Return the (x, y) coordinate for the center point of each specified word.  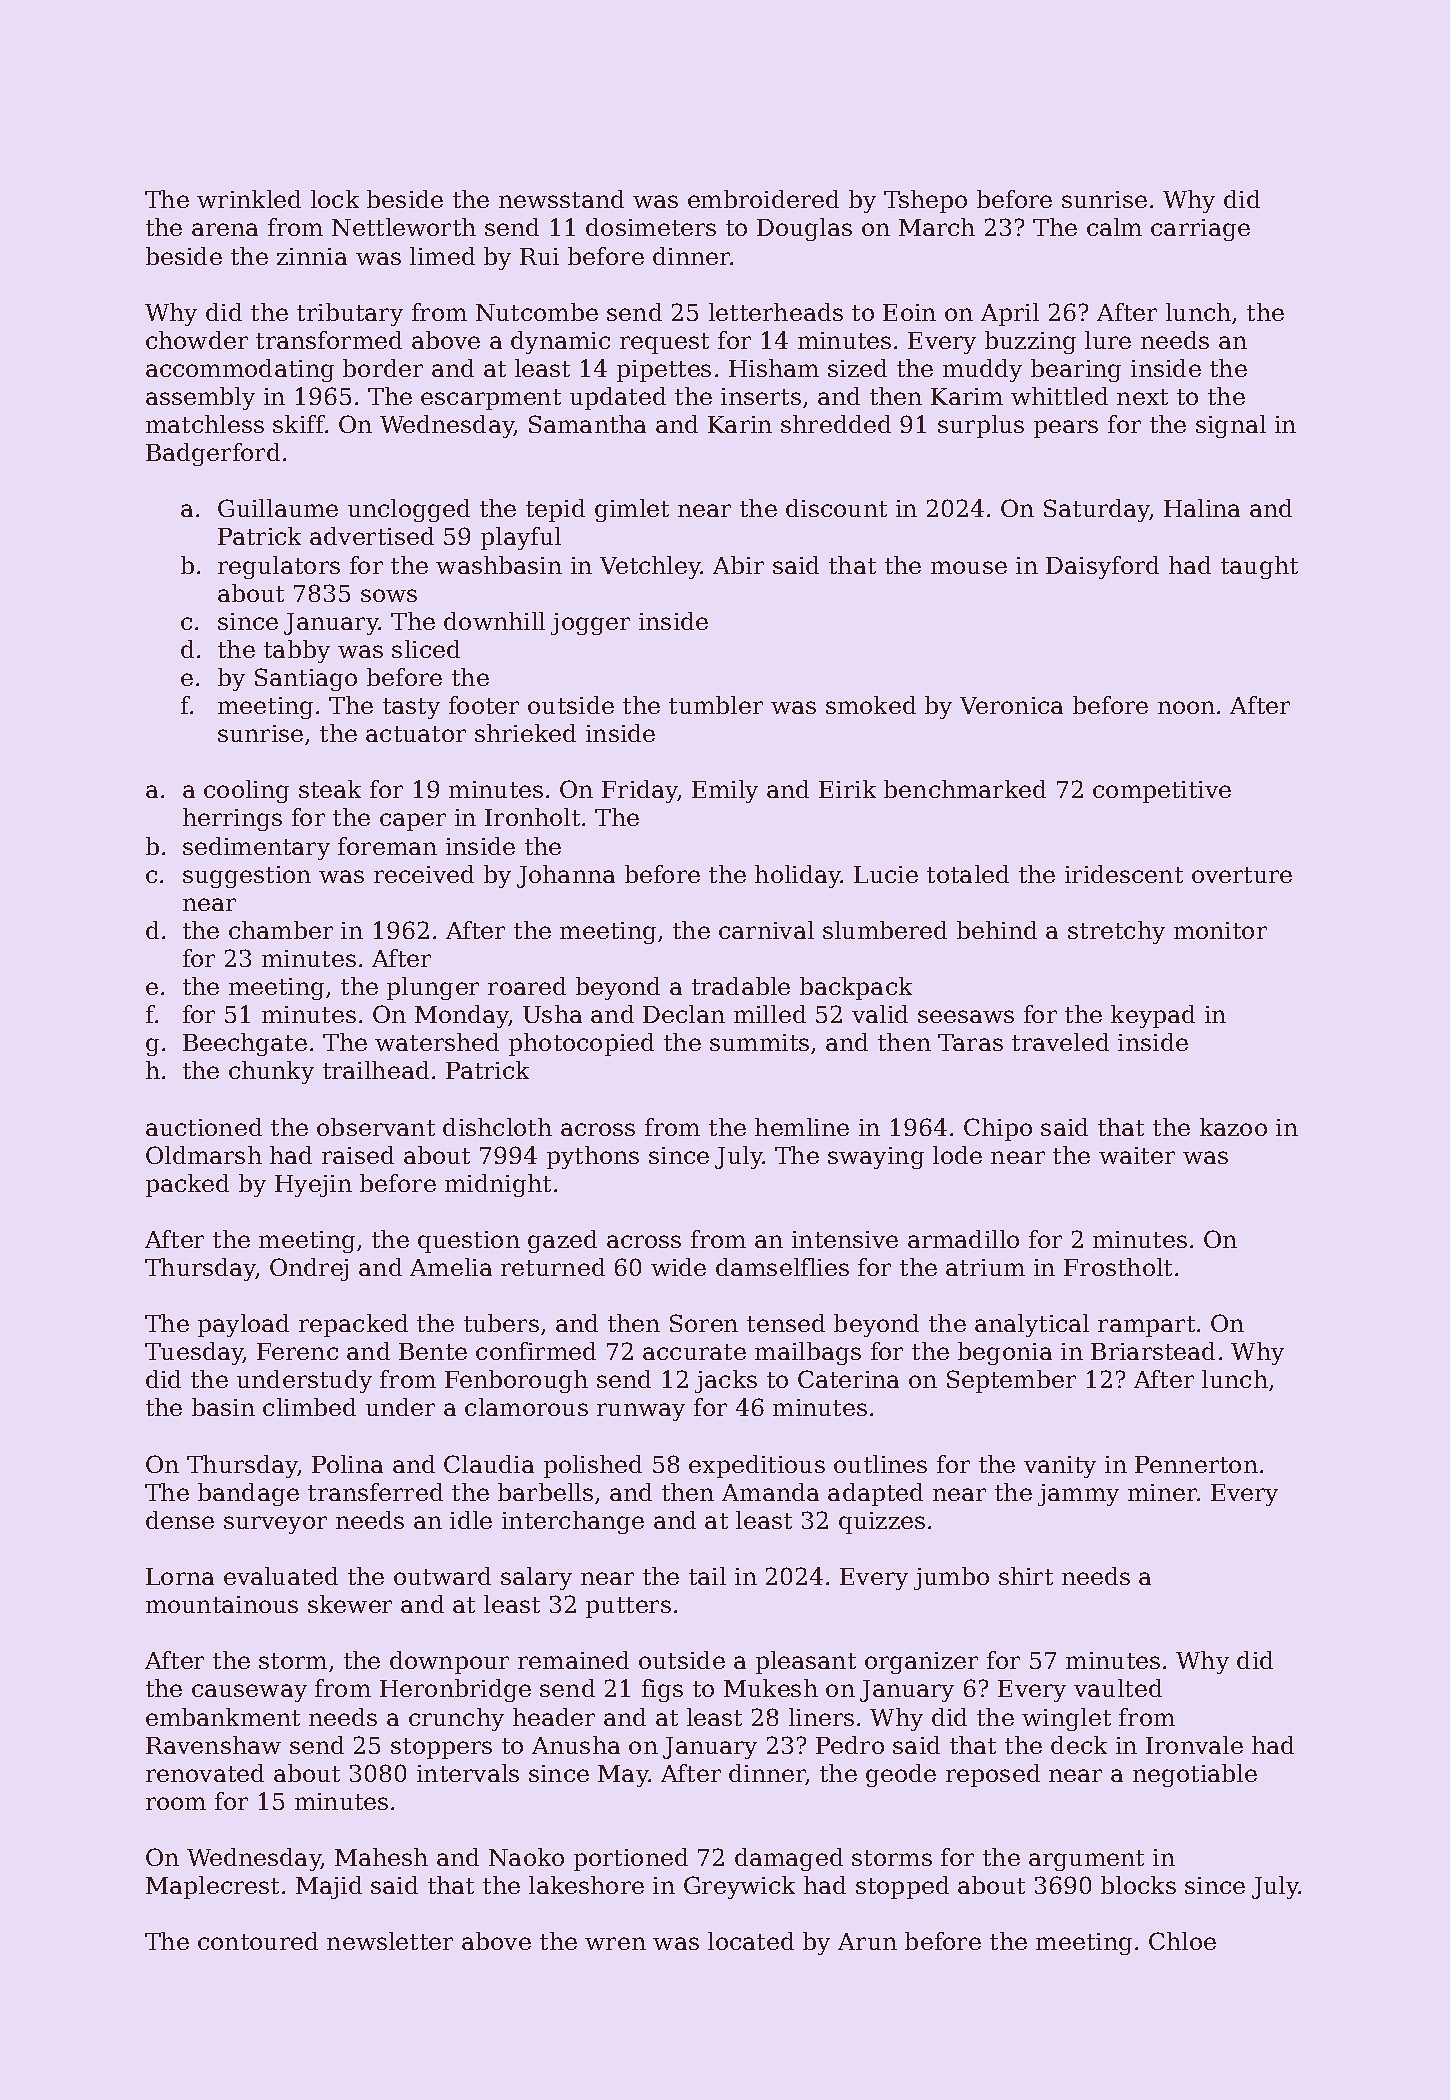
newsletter (390, 1941)
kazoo (1233, 1127)
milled (770, 1014)
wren (615, 1943)
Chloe (1182, 1941)
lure (1108, 340)
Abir (738, 565)
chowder (197, 340)
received (424, 874)
